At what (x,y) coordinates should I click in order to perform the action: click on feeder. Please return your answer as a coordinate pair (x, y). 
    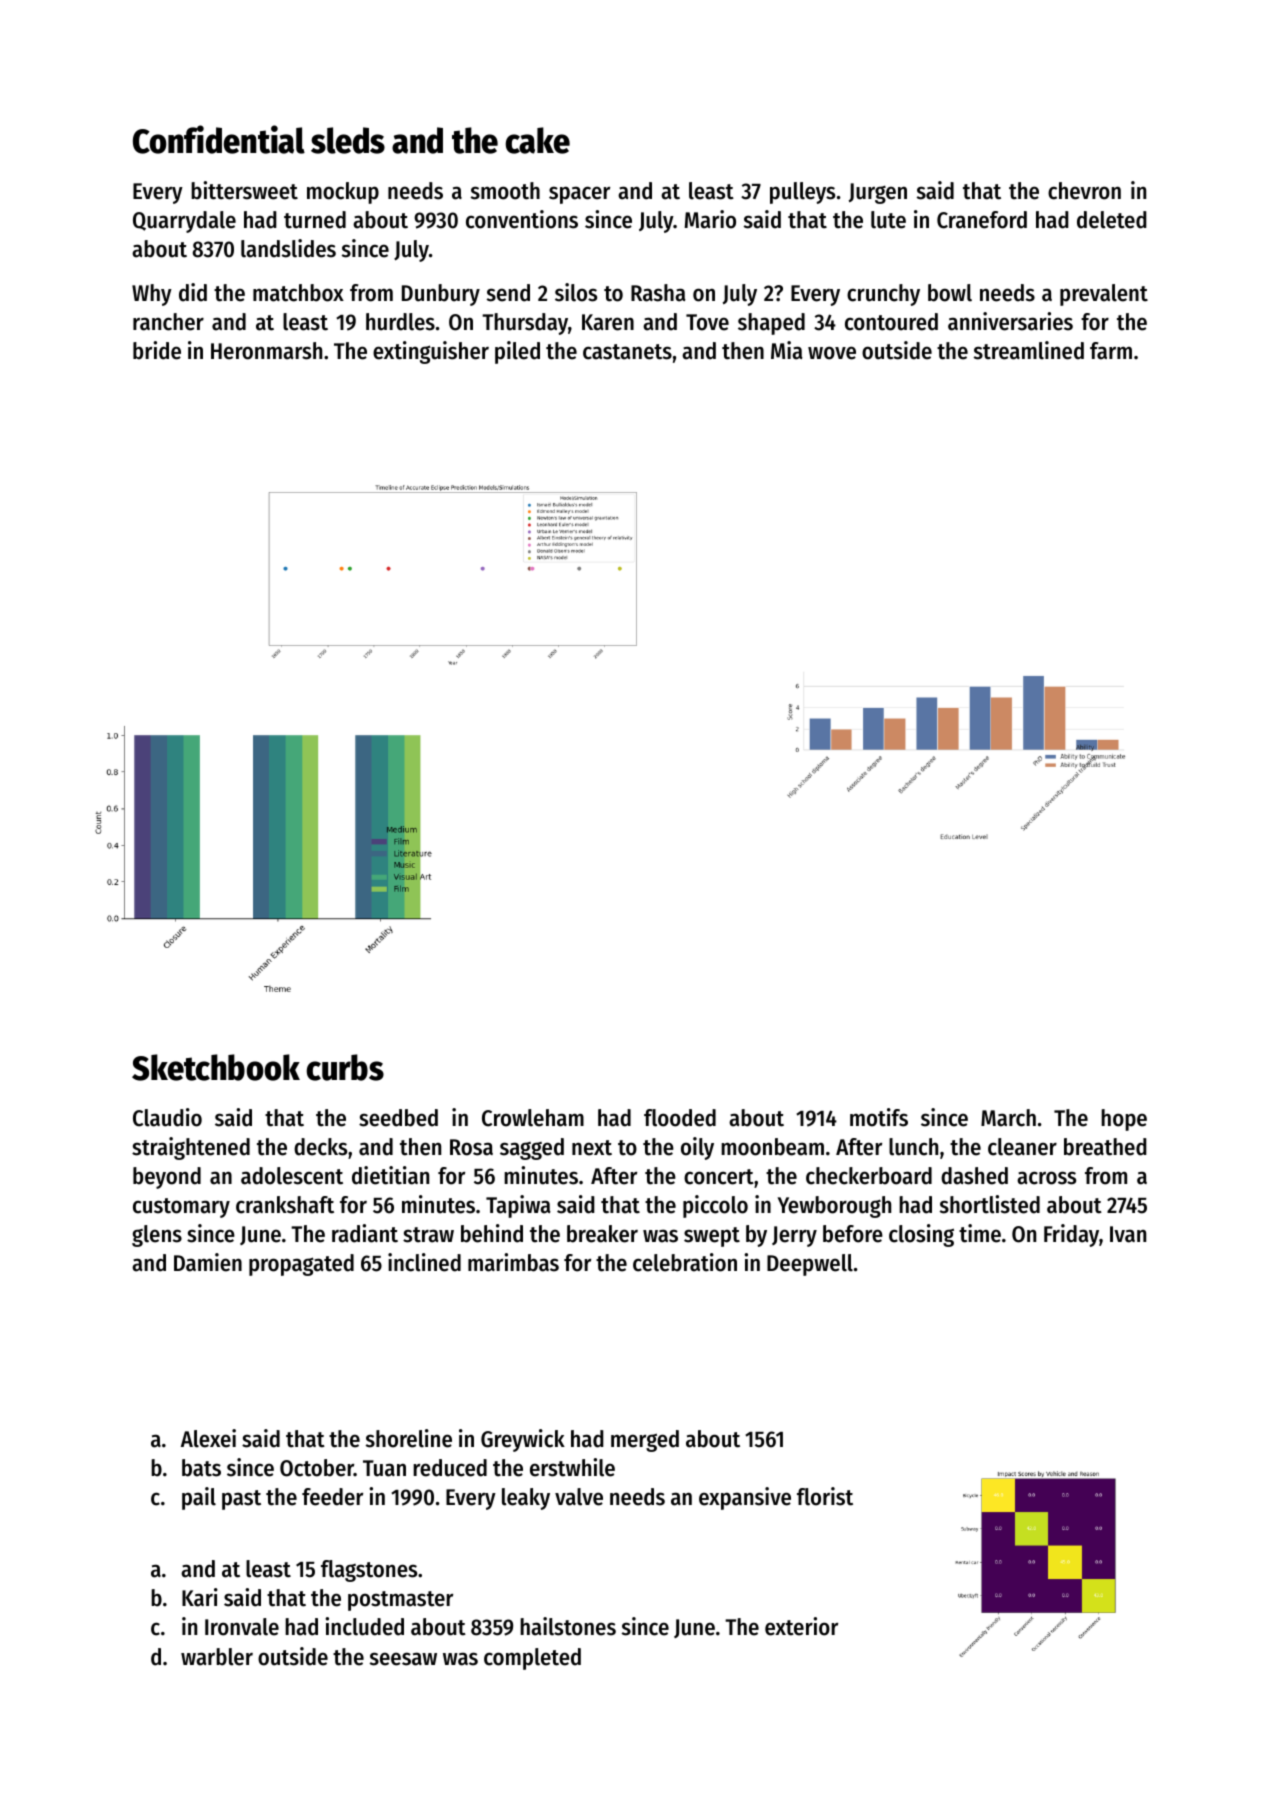
    Looking at the image, I should click on (332, 1497).
